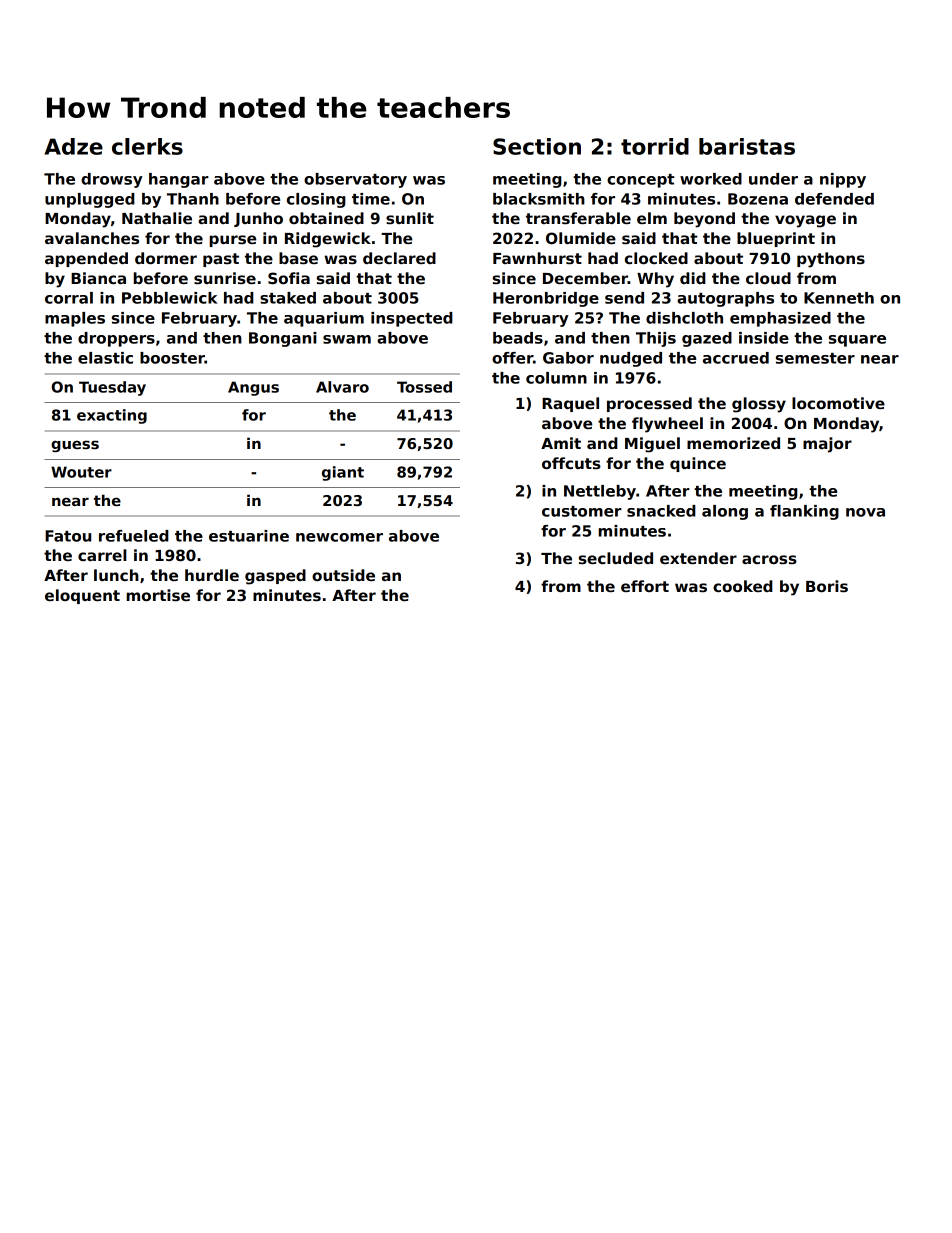 The width and height of the document is (952, 1233). Describe the element at coordinates (616, 558) in the document. I see `secluded` at that location.
